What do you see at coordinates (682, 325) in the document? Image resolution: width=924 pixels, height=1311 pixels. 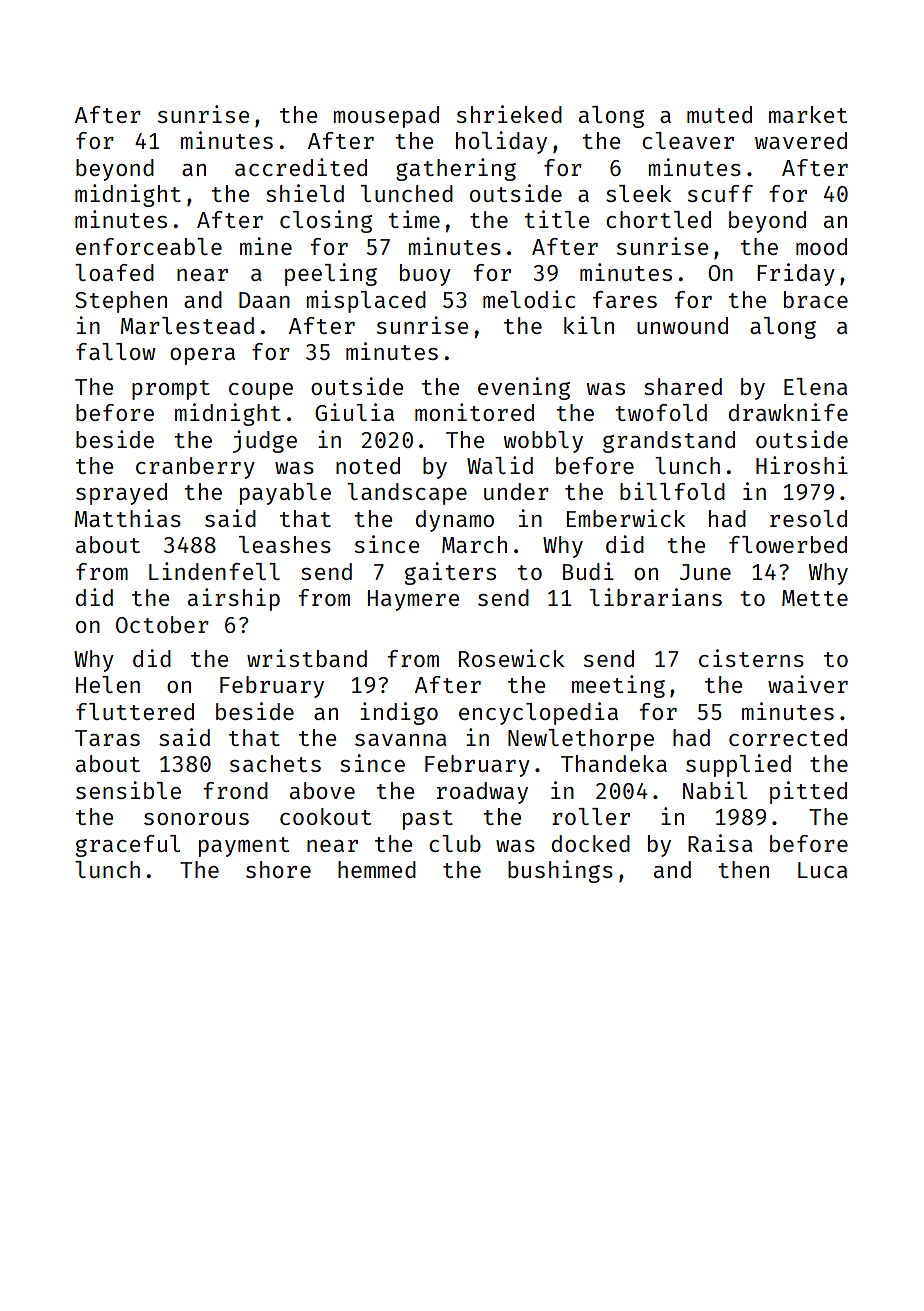 I see `unwound` at bounding box center [682, 325].
